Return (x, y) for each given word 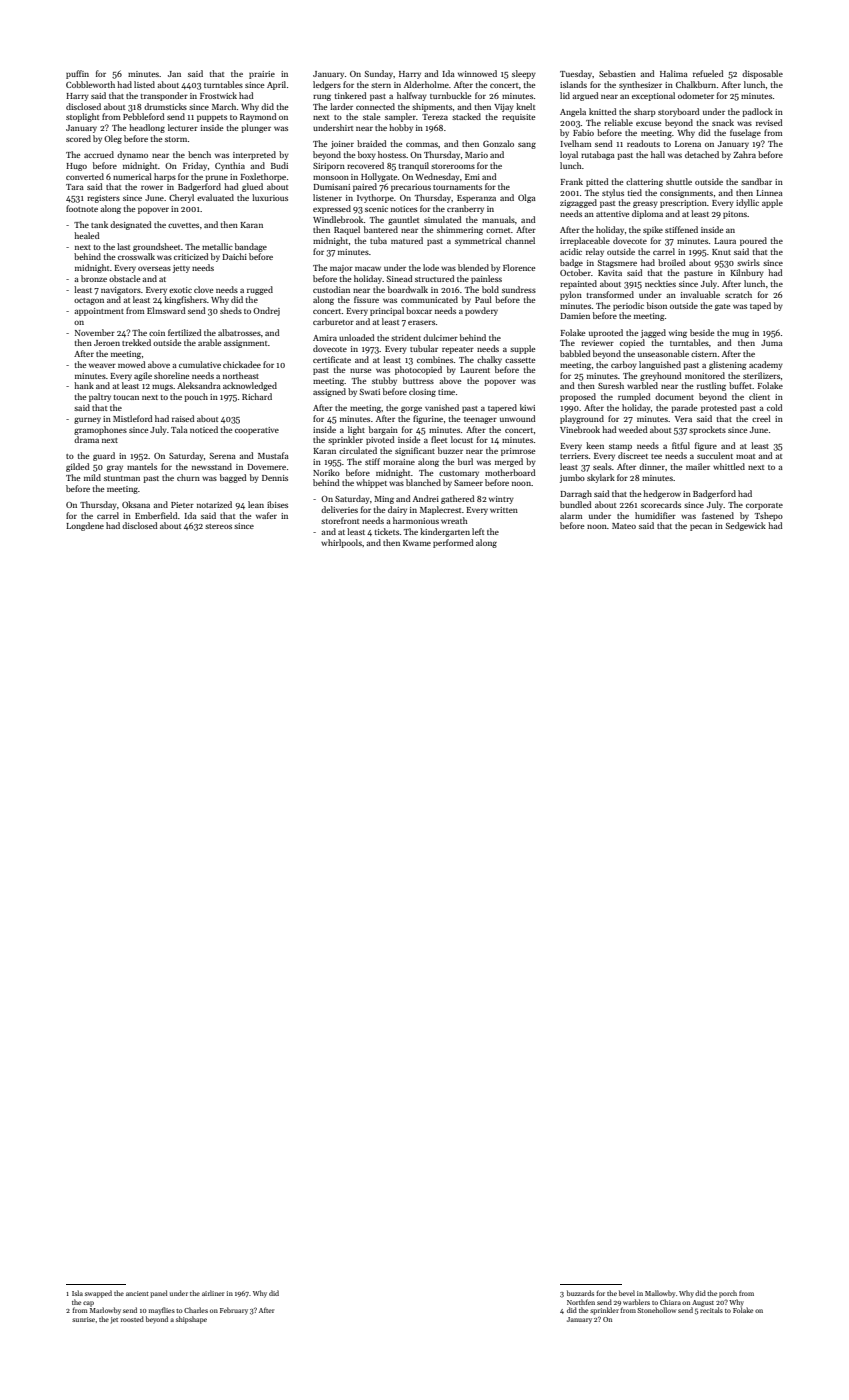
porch (728, 1294)
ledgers (327, 85)
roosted (132, 1319)
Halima (674, 73)
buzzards (580, 1293)
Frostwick (218, 95)
